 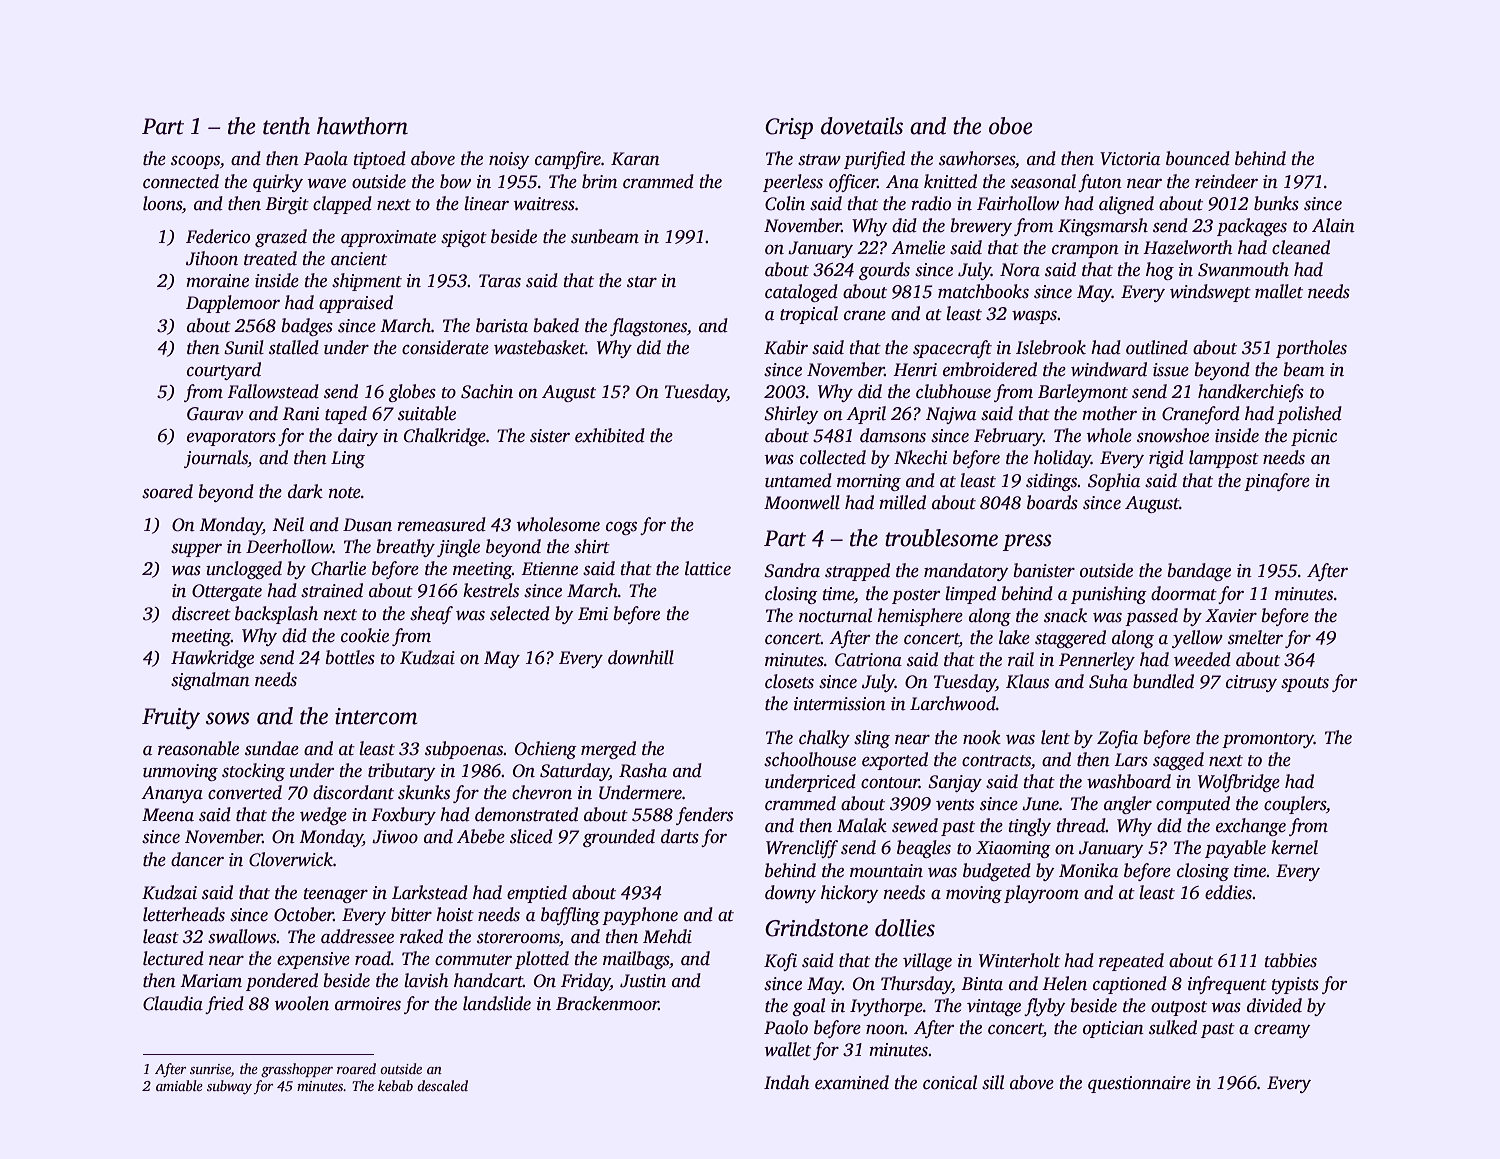 I want to click on radio, so click(x=931, y=203).
